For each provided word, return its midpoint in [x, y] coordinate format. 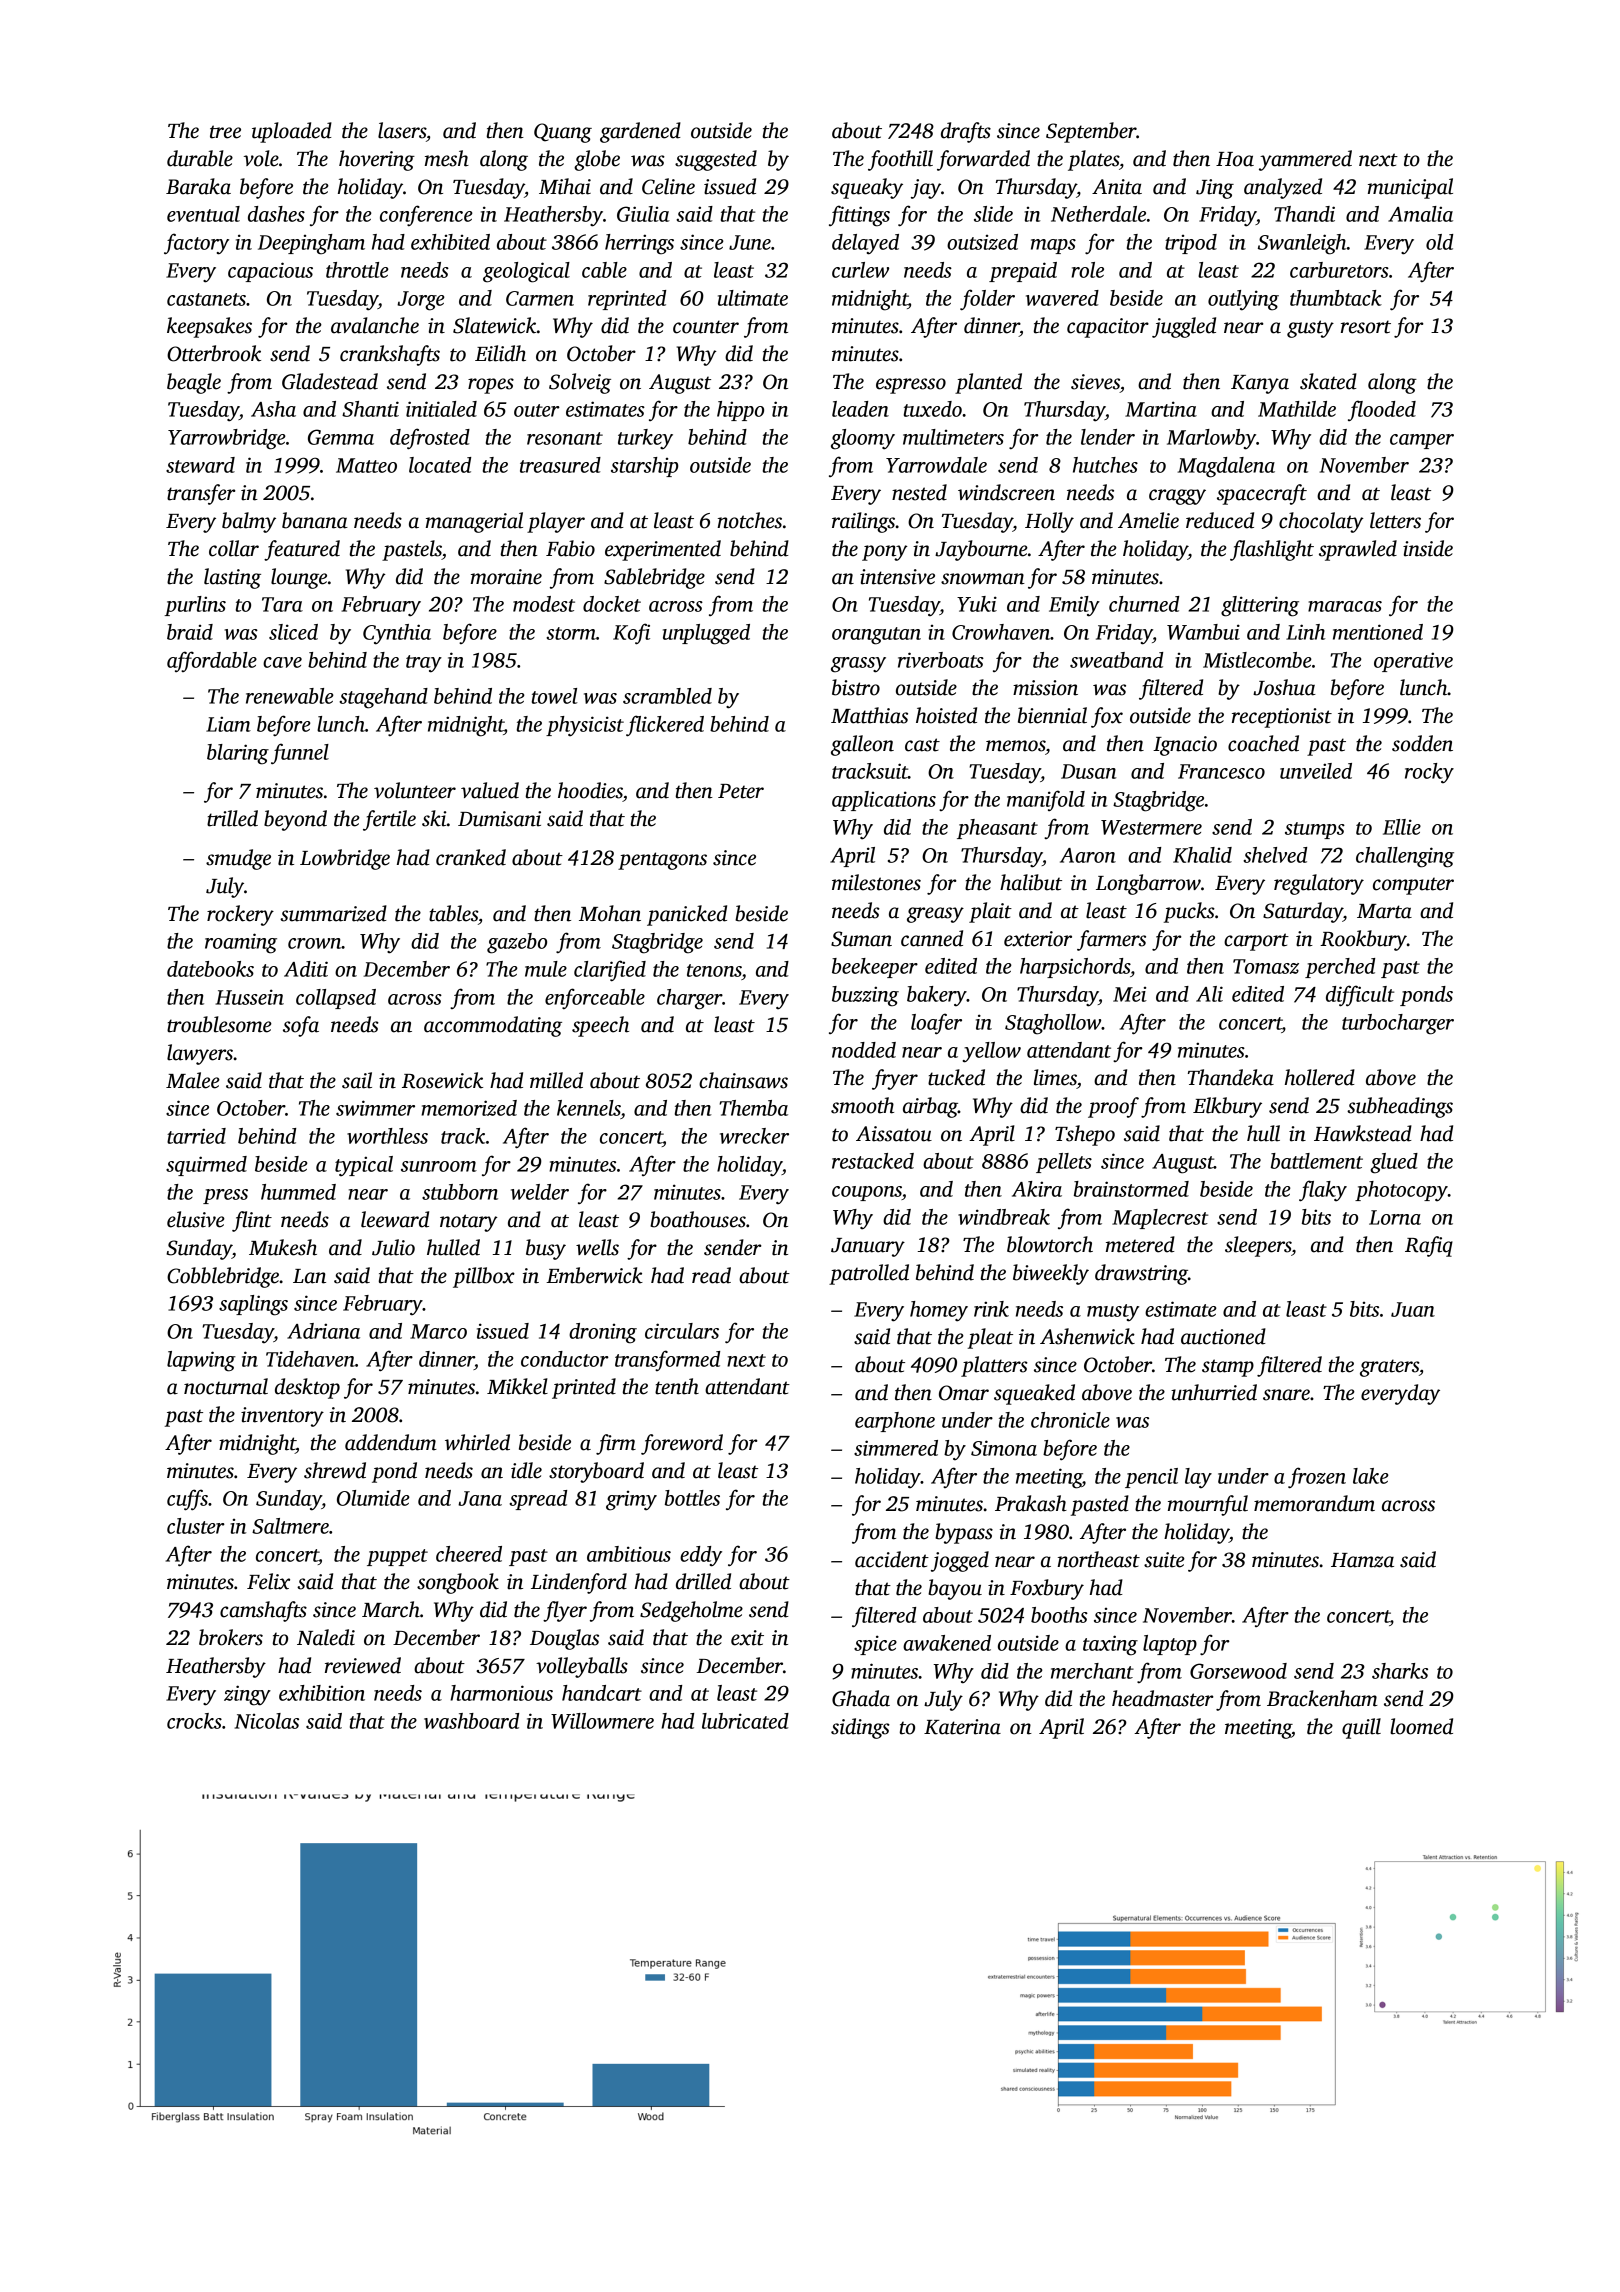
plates [1093, 160]
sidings [860, 1728]
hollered [1320, 1077]
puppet [397, 1557]
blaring [238, 754]
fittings [859, 216]
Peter [741, 791]
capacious [270, 272]
